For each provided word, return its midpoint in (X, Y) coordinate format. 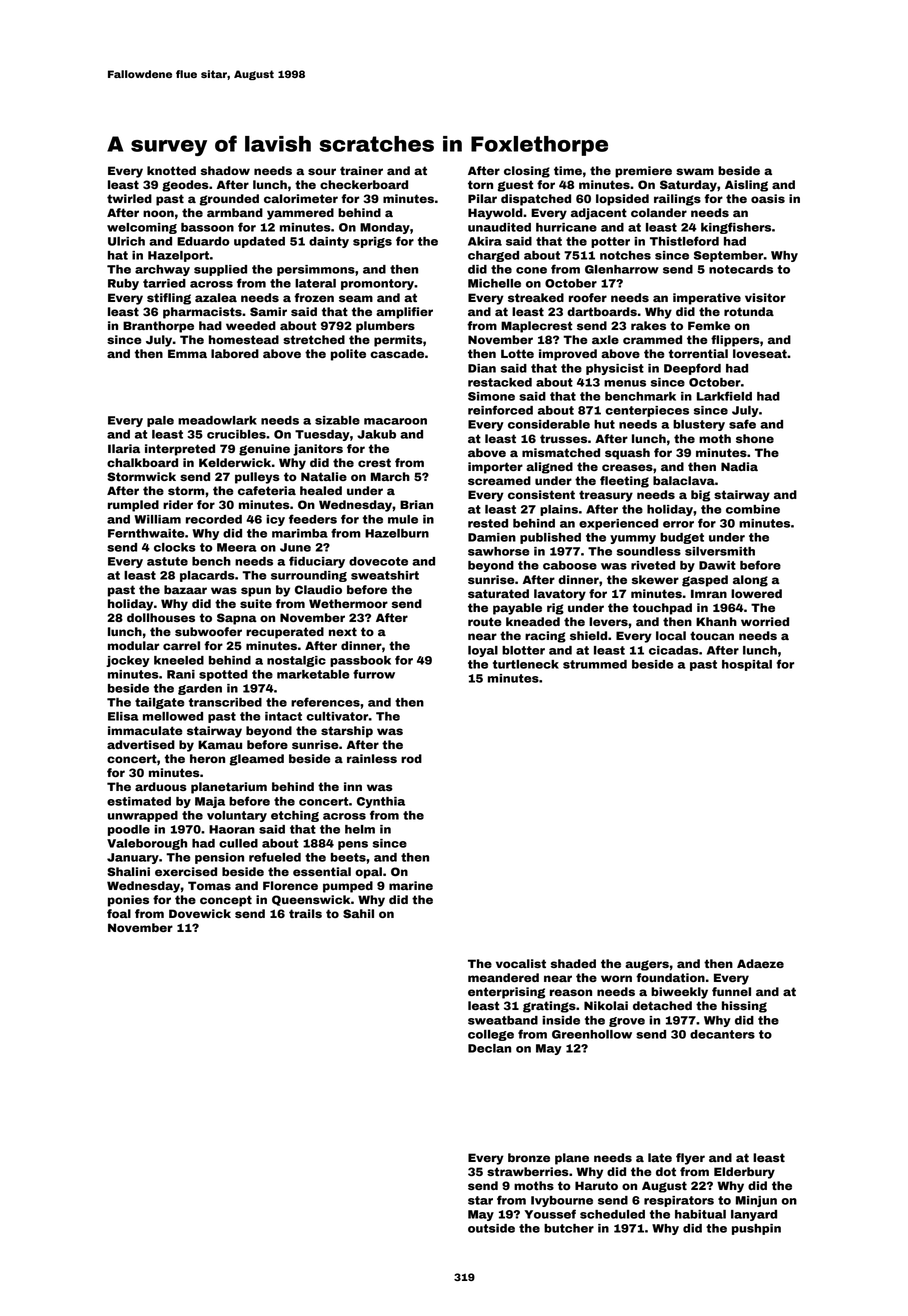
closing (527, 172)
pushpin (756, 1229)
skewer (655, 579)
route (485, 621)
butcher (569, 1228)
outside (491, 1228)
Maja (210, 802)
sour (322, 171)
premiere (643, 172)
